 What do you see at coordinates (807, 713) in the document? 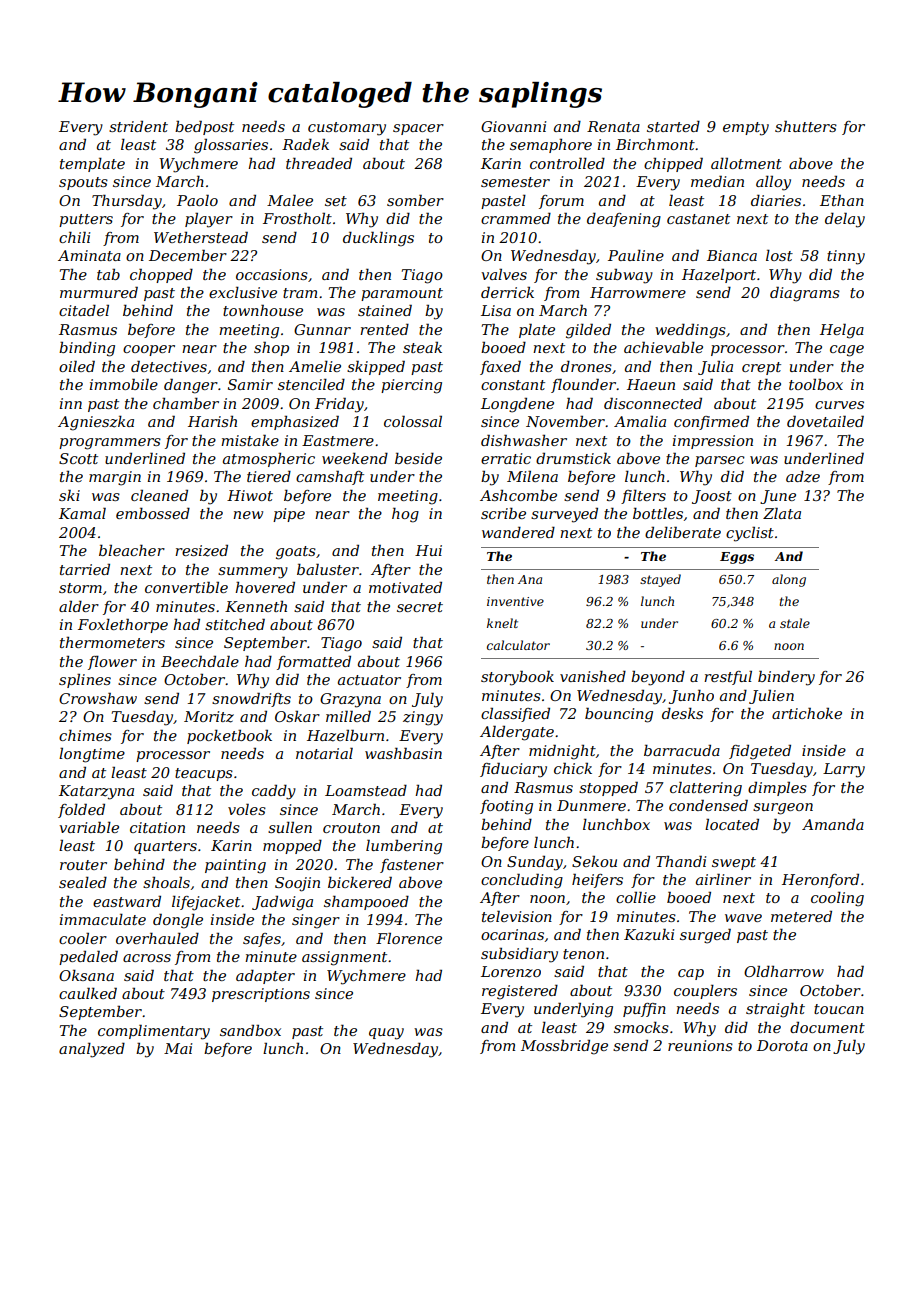
I see `artichoke` at bounding box center [807, 713].
